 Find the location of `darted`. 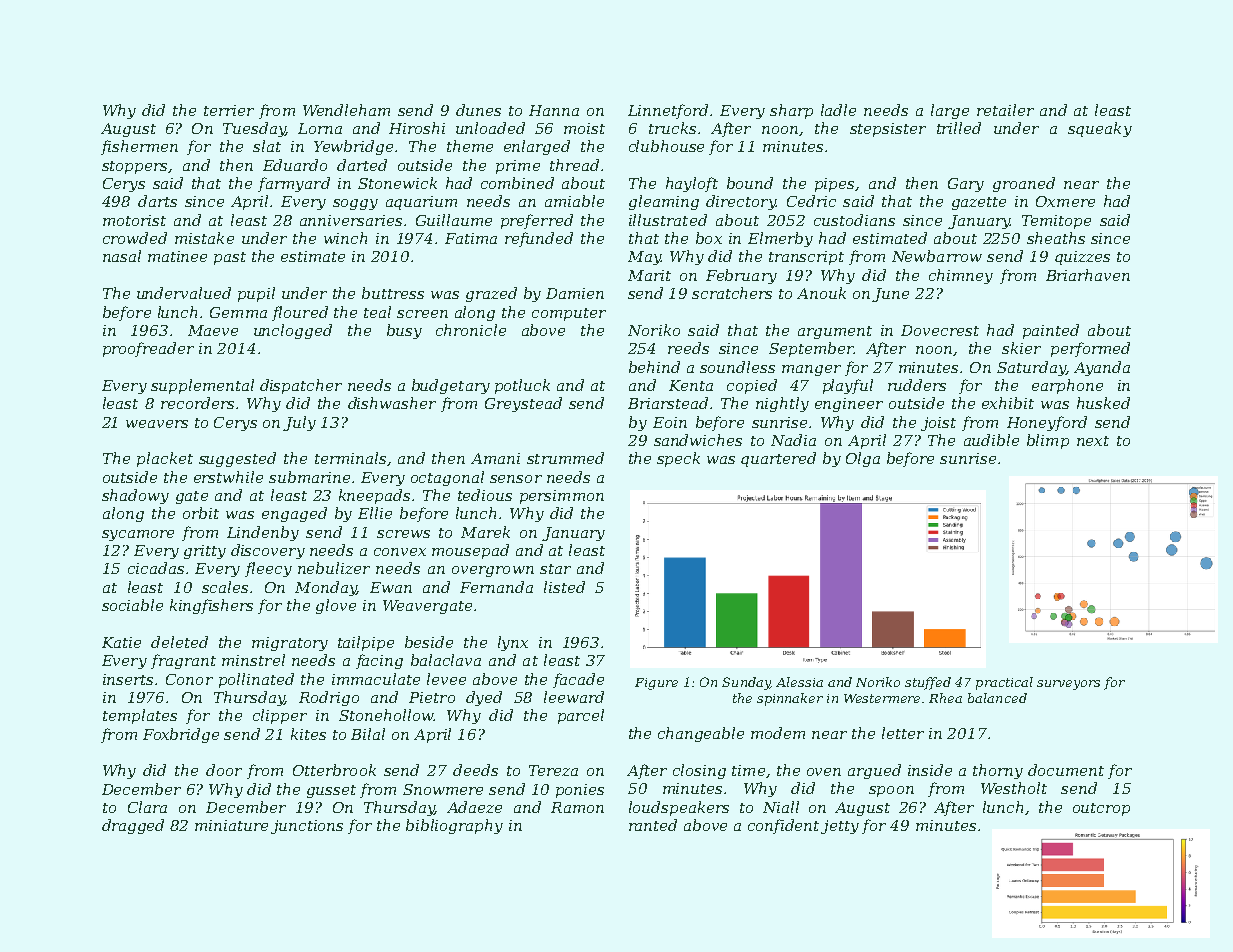

darted is located at coordinates (362, 165).
